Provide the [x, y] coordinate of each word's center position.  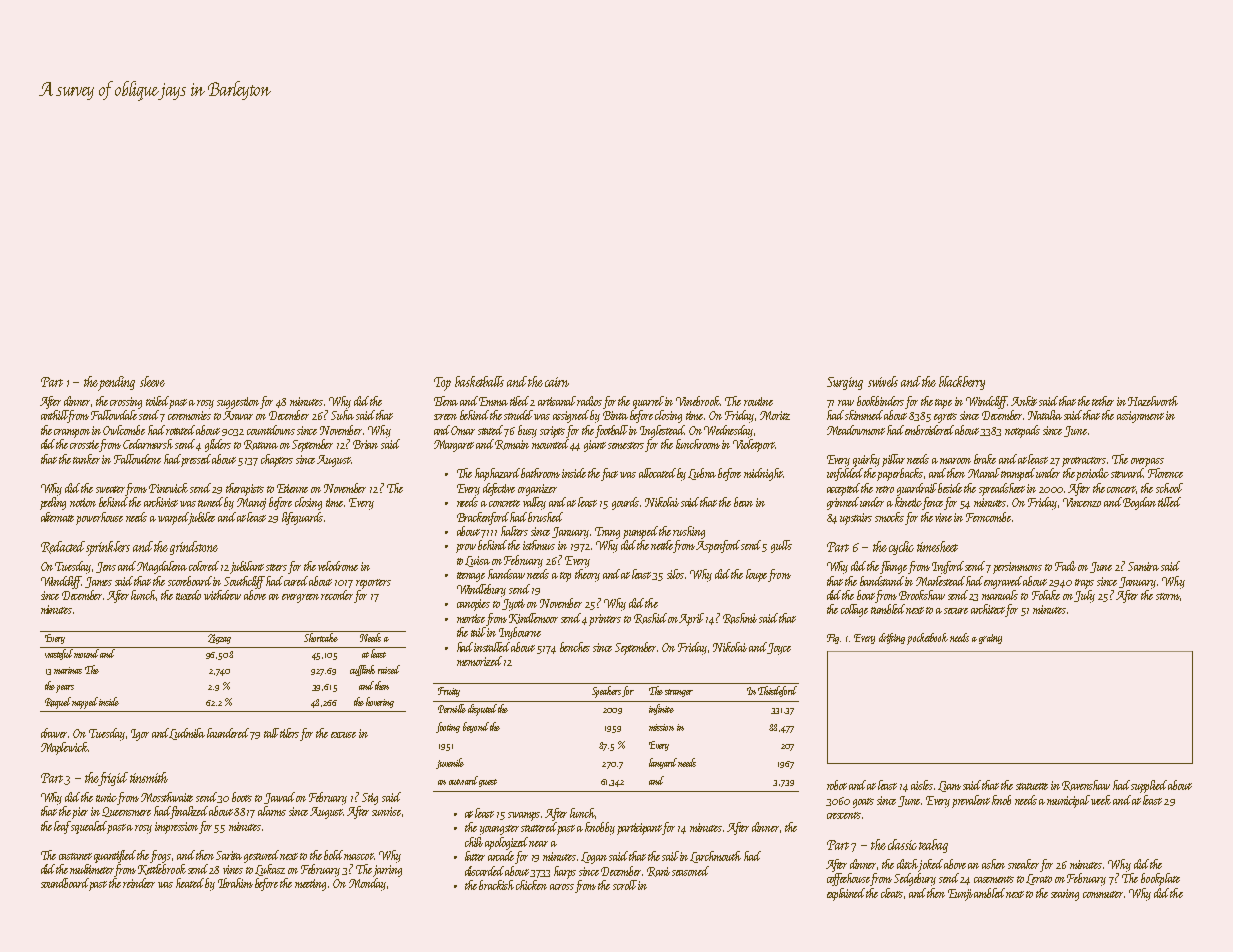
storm [1168, 596]
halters [514, 531]
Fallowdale [114, 415]
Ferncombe [988, 517]
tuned [211, 502]
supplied [1149, 786]
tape [943, 404]
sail [670, 856]
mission [661, 727]
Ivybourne [520, 633]
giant [595, 446]
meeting [310, 885]
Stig [370, 799]
